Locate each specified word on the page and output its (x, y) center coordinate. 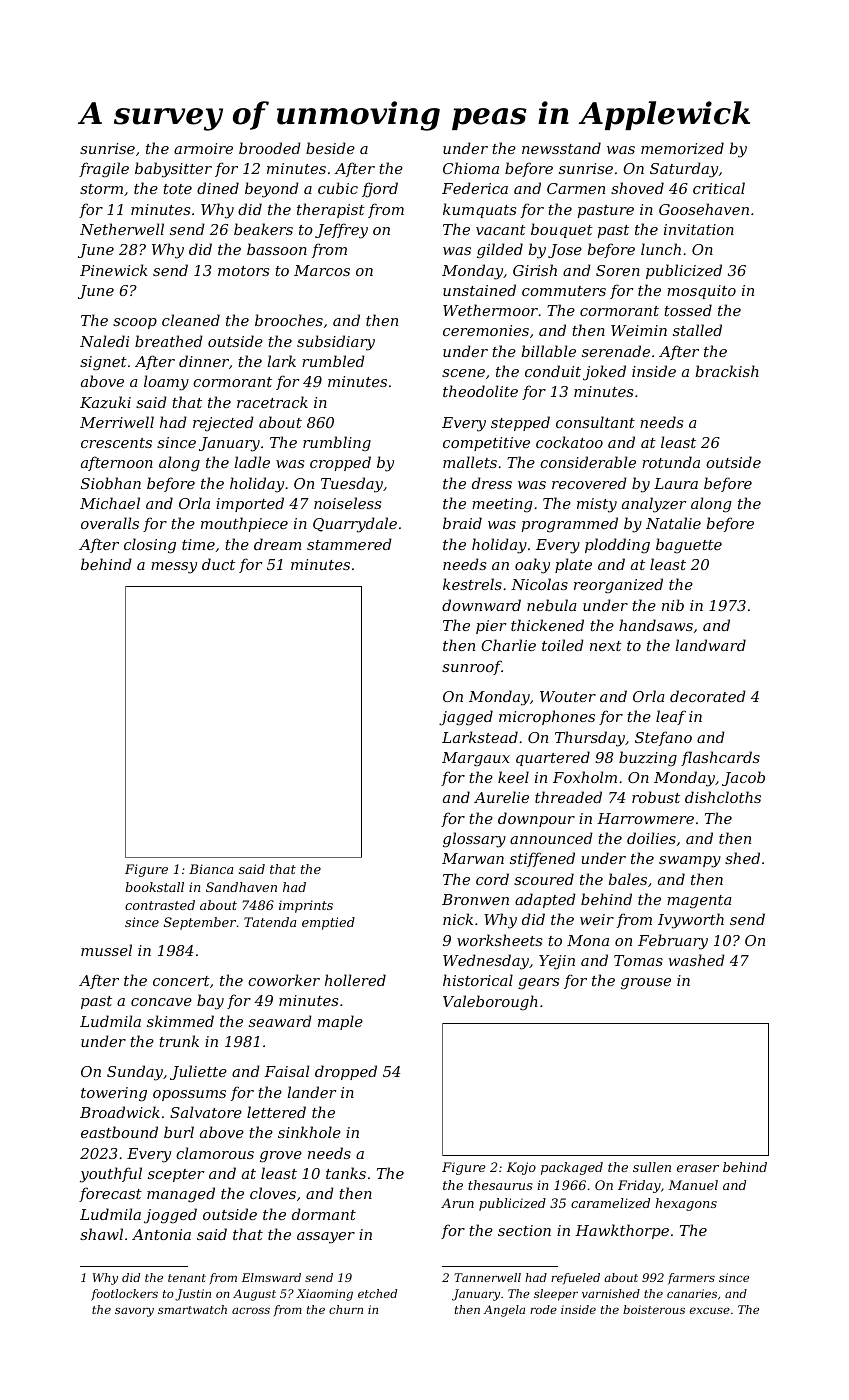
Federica (475, 188)
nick (458, 919)
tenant (187, 1278)
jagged (466, 718)
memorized (682, 148)
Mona (588, 940)
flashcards (720, 758)
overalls (110, 523)
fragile (104, 170)
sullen (652, 1167)
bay (210, 1002)
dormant (324, 1214)
